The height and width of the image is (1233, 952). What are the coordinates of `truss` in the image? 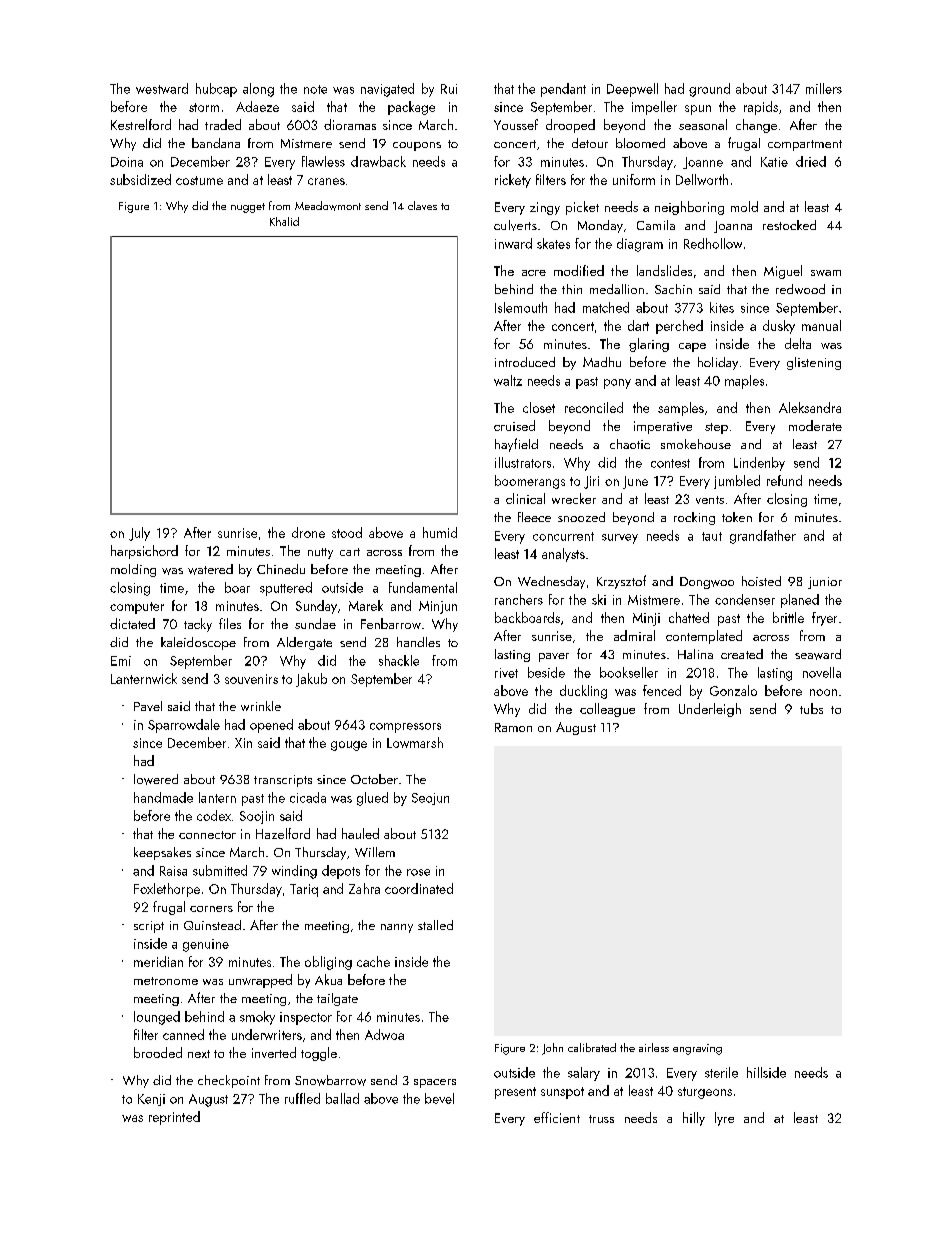 It's located at (601, 1119).
